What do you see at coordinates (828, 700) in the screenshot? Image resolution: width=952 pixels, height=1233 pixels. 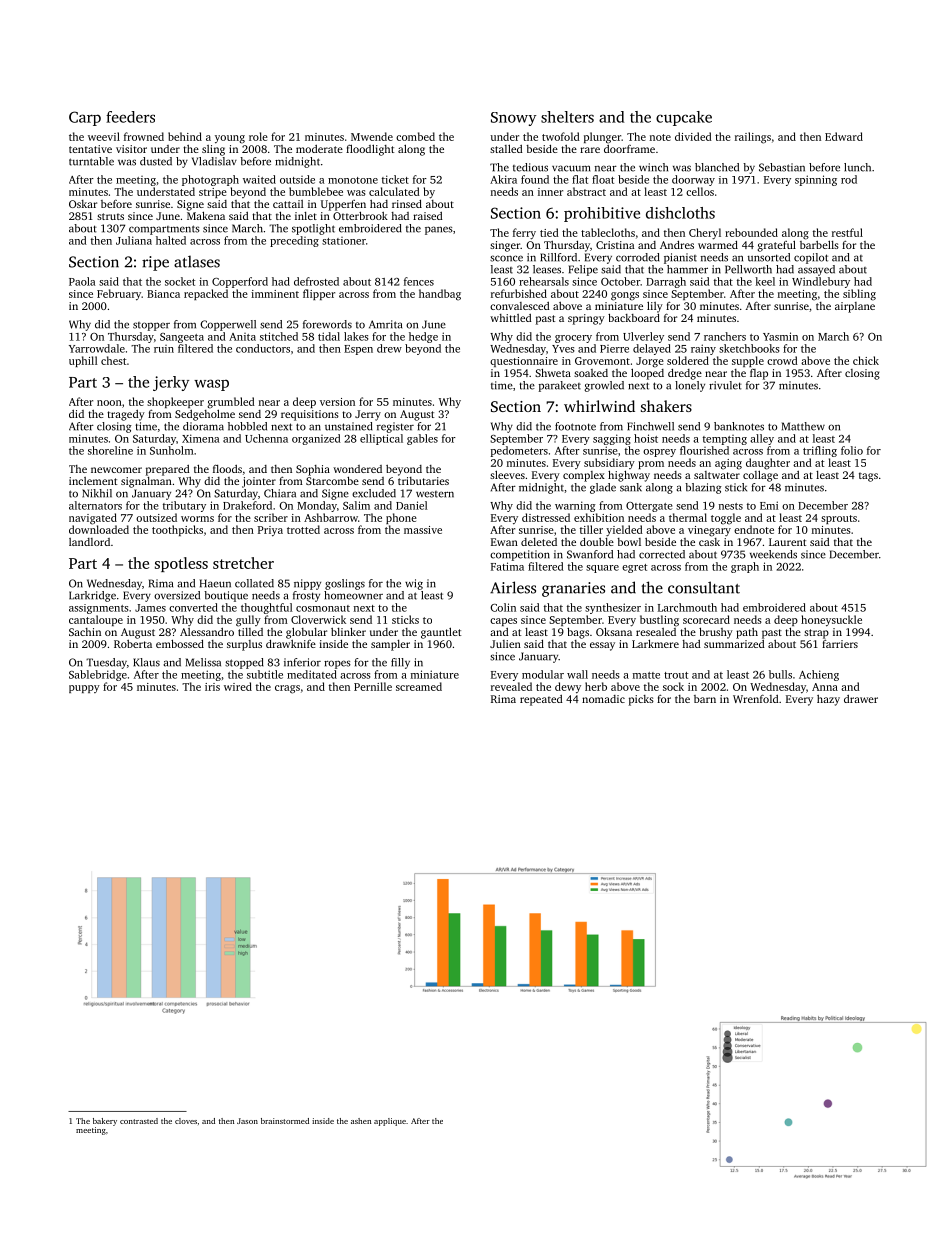 I see `hazy` at bounding box center [828, 700].
